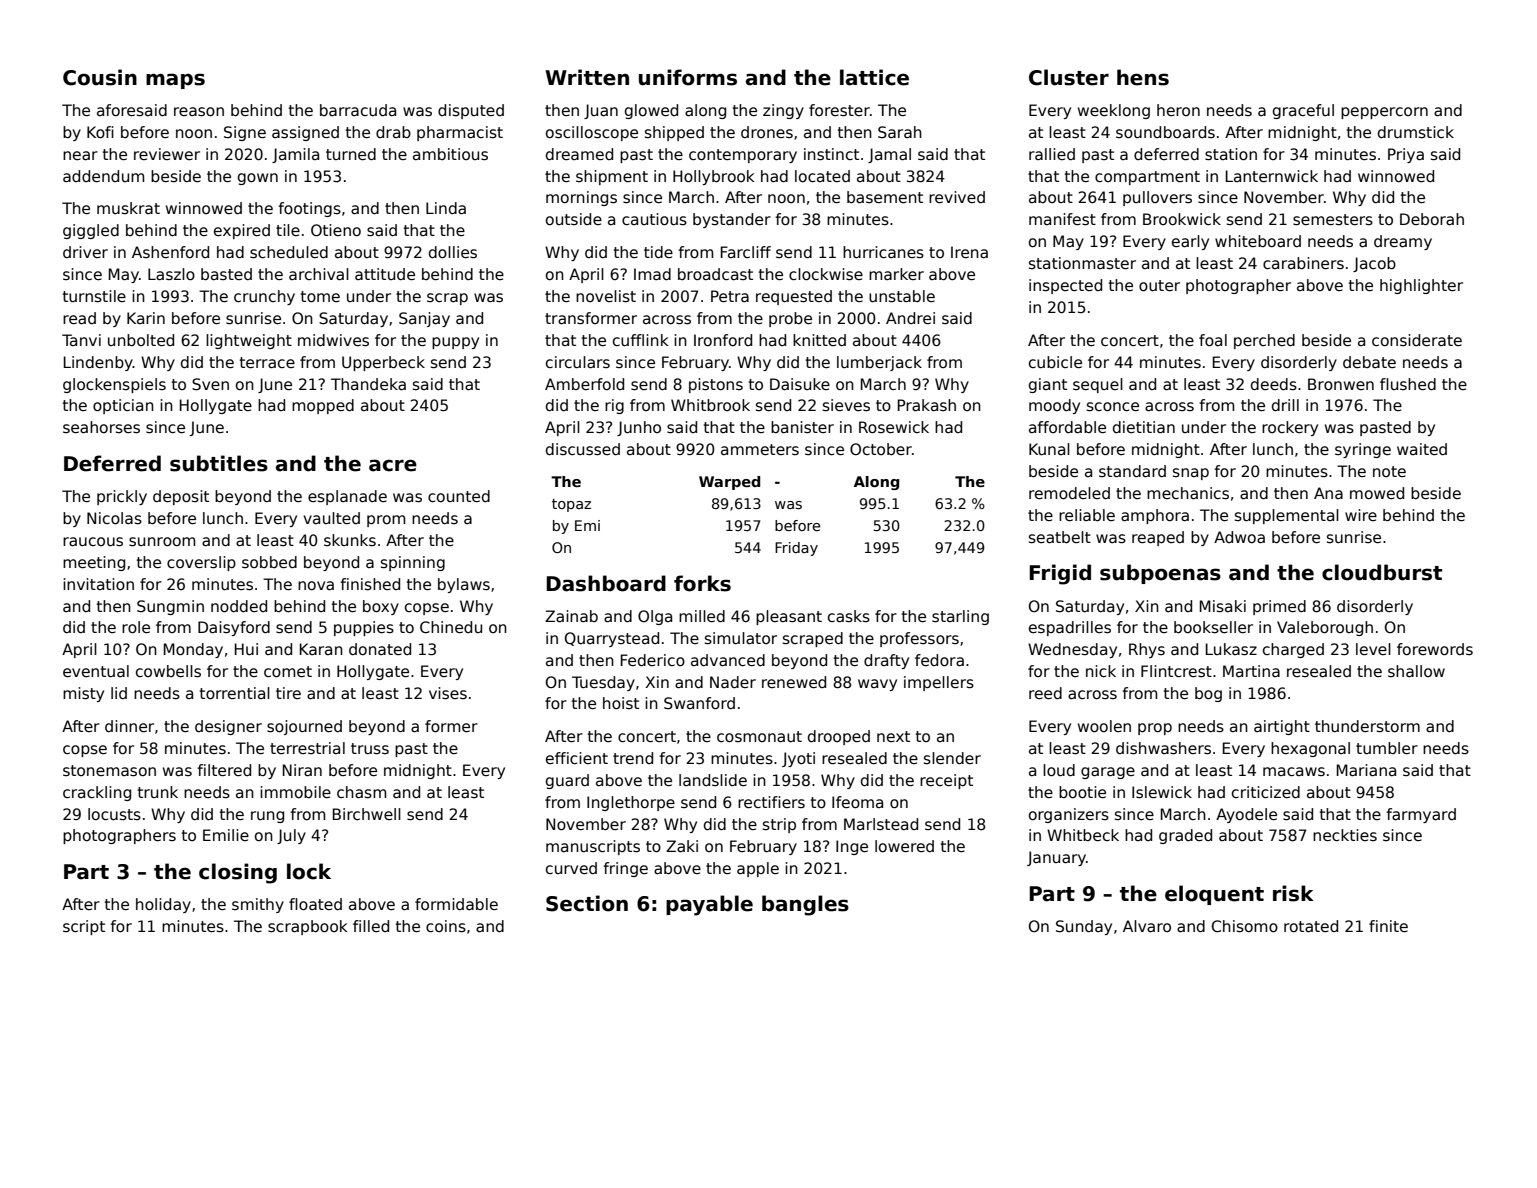 This document has height=1188, width=1537. What do you see at coordinates (371, 926) in the document?
I see `filled` at bounding box center [371, 926].
